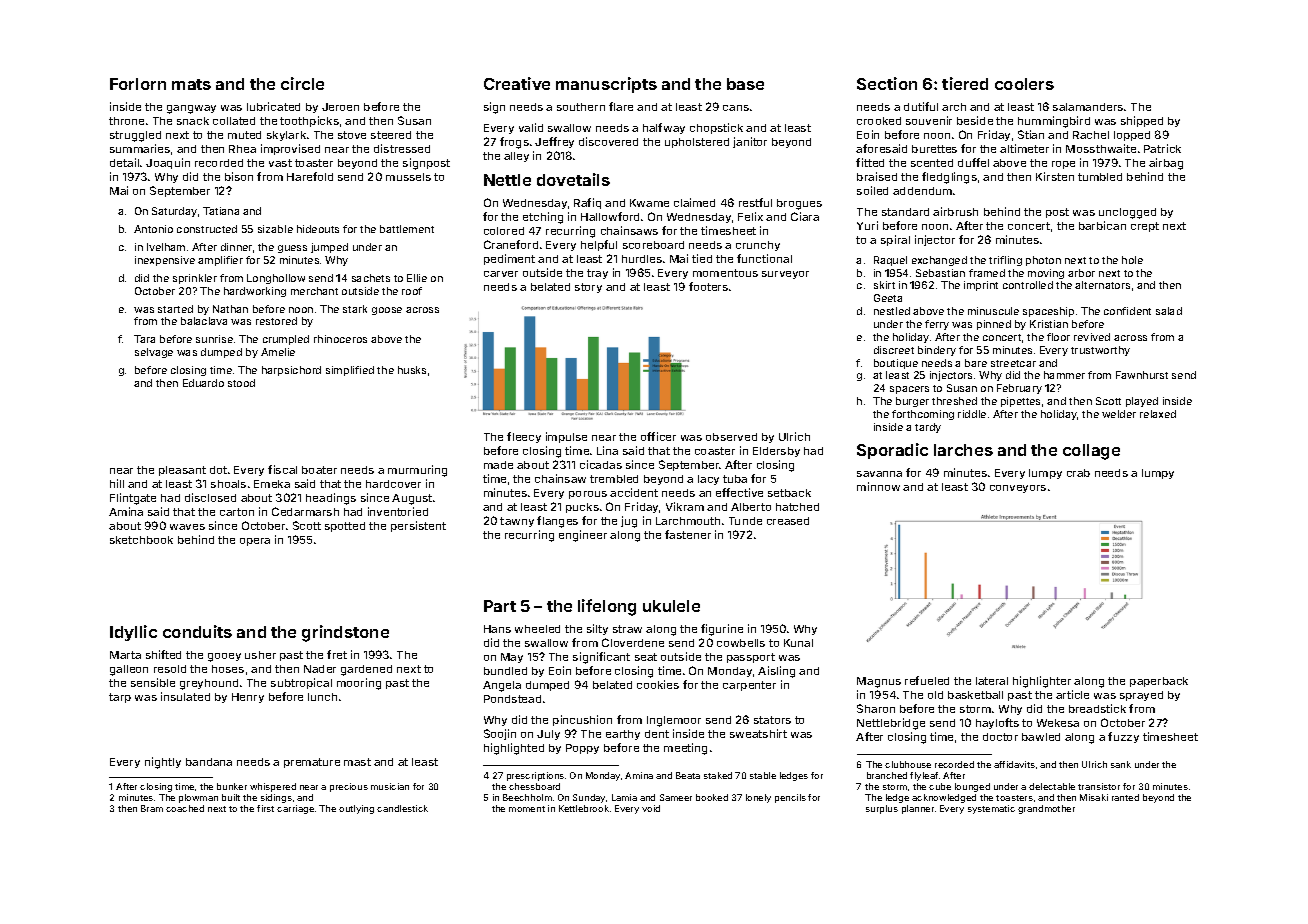 The width and height of the screenshot is (1308, 924). I want to click on affidavits, so click(1014, 764).
